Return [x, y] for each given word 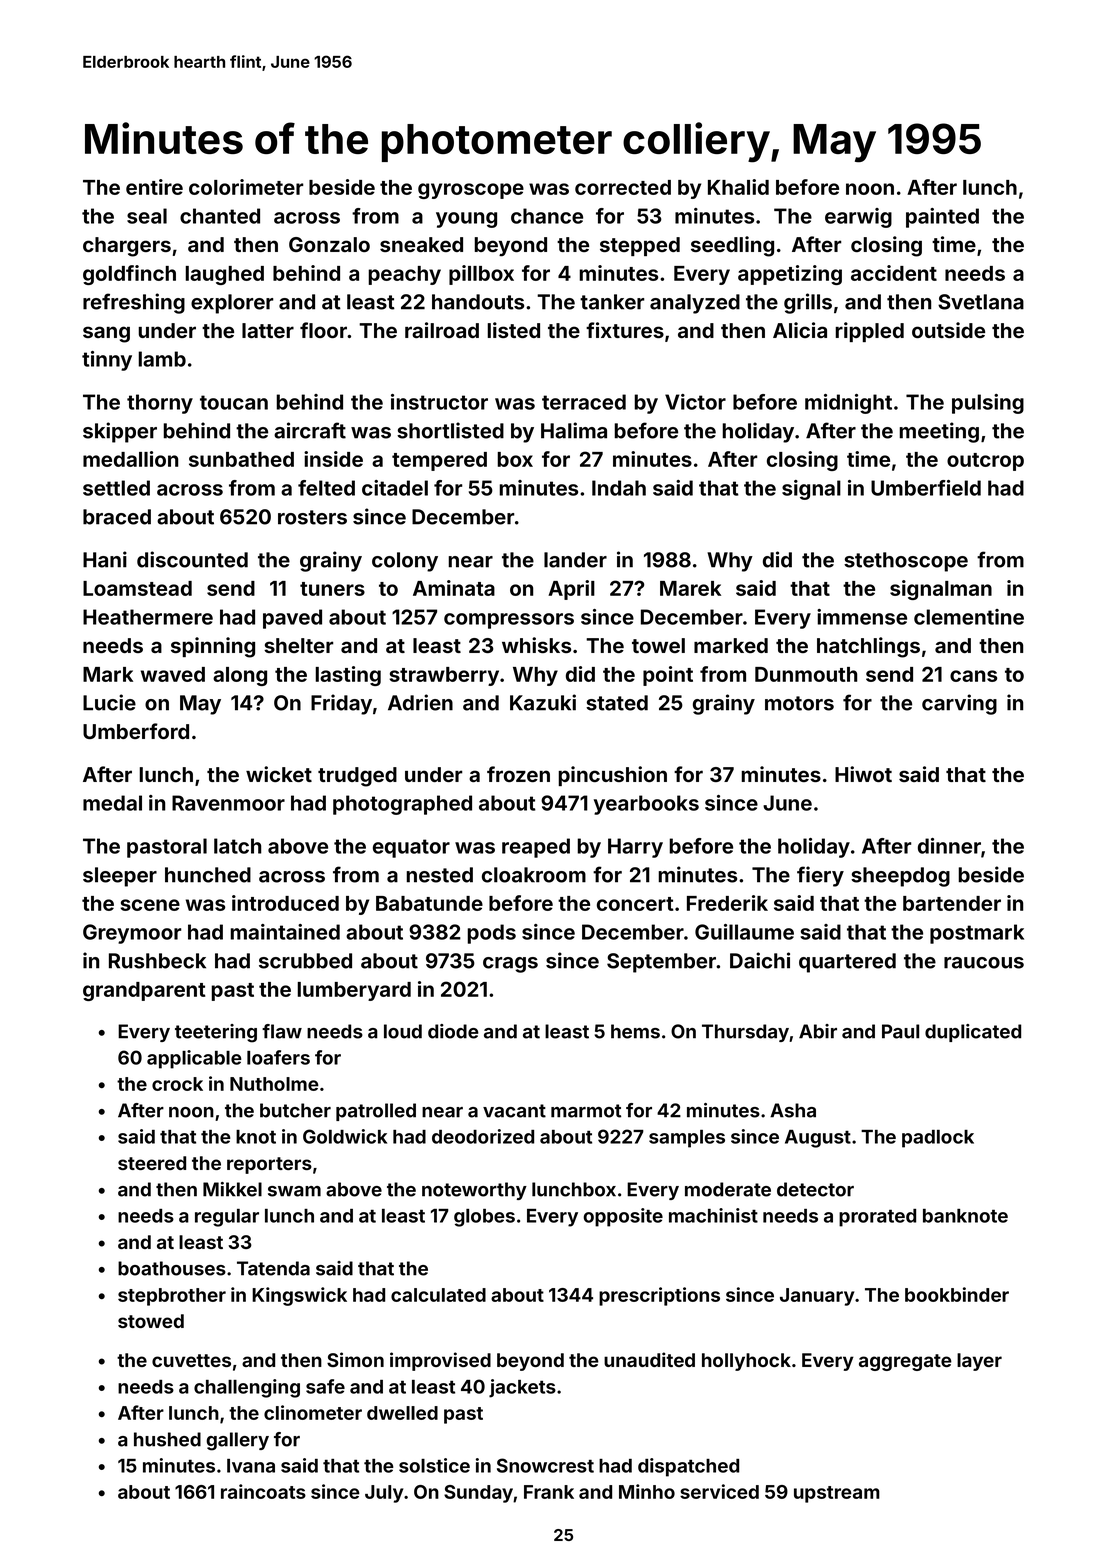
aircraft [310, 430]
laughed [225, 275]
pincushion [613, 776]
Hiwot [863, 774]
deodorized [483, 1136]
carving [959, 704]
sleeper [120, 877]
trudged [357, 777]
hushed [167, 1439]
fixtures [625, 330]
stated [617, 703]
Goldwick [345, 1136]
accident [894, 273]
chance [547, 216]
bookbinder [957, 1294]
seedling [732, 246]
